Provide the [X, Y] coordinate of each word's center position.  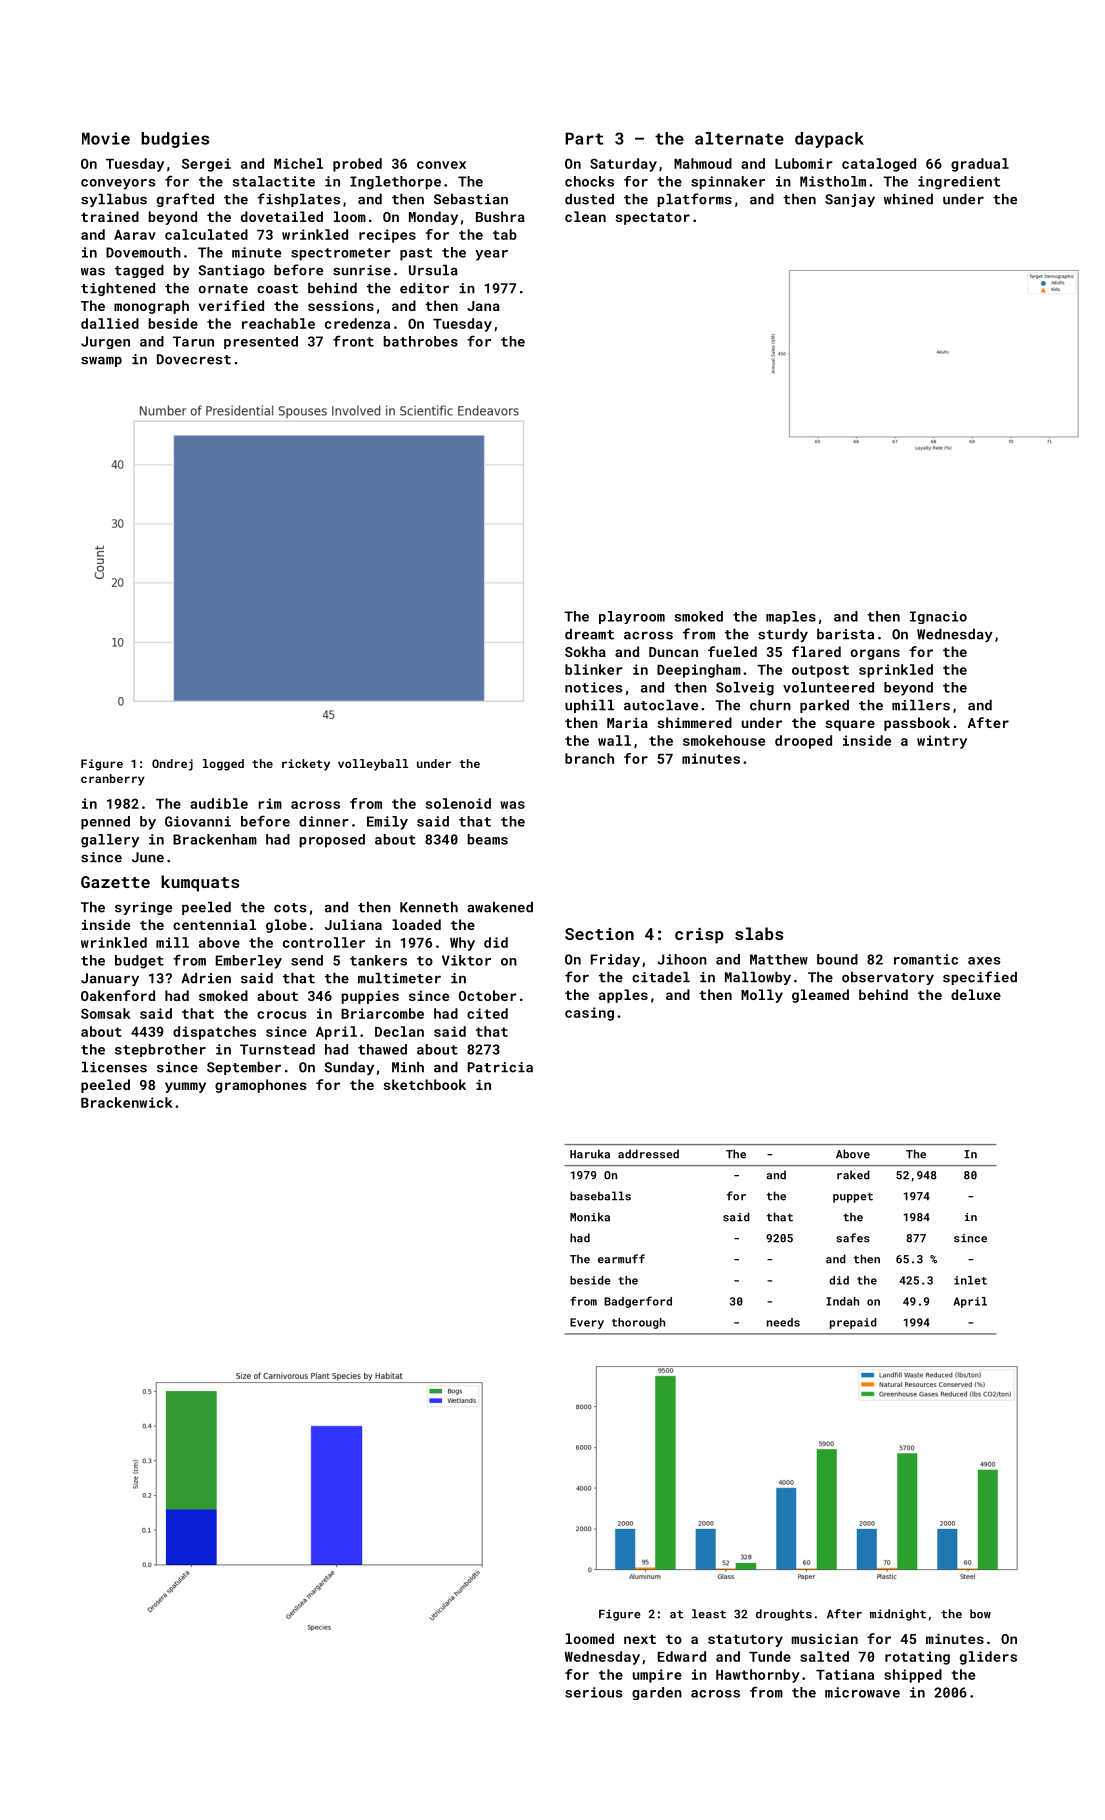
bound [837, 959]
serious [594, 1692]
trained [110, 216]
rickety [306, 765]
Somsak [106, 1013]
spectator [653, 219]
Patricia [500, 1067]
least [709, 1614]
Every [587, 1323]
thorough [638, 1323]
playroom [632, 617]
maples [791, 617]
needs [783, 1322]
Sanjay [850, 200]
